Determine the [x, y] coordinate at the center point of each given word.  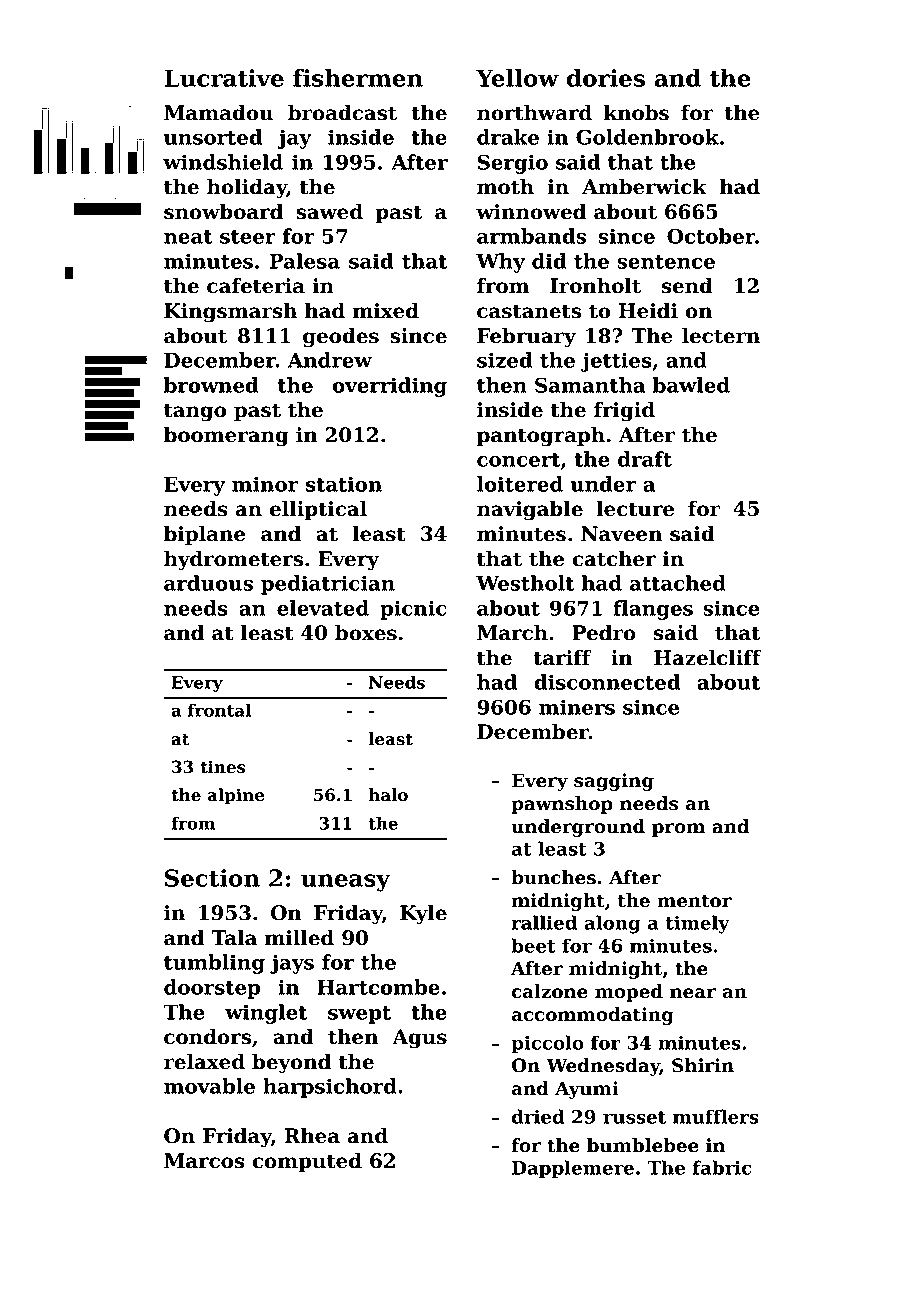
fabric [722, 1167]
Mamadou [218, 113]
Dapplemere [573, 1169]
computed [307, 1162]
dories [606, 78]
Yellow [517, 78]
